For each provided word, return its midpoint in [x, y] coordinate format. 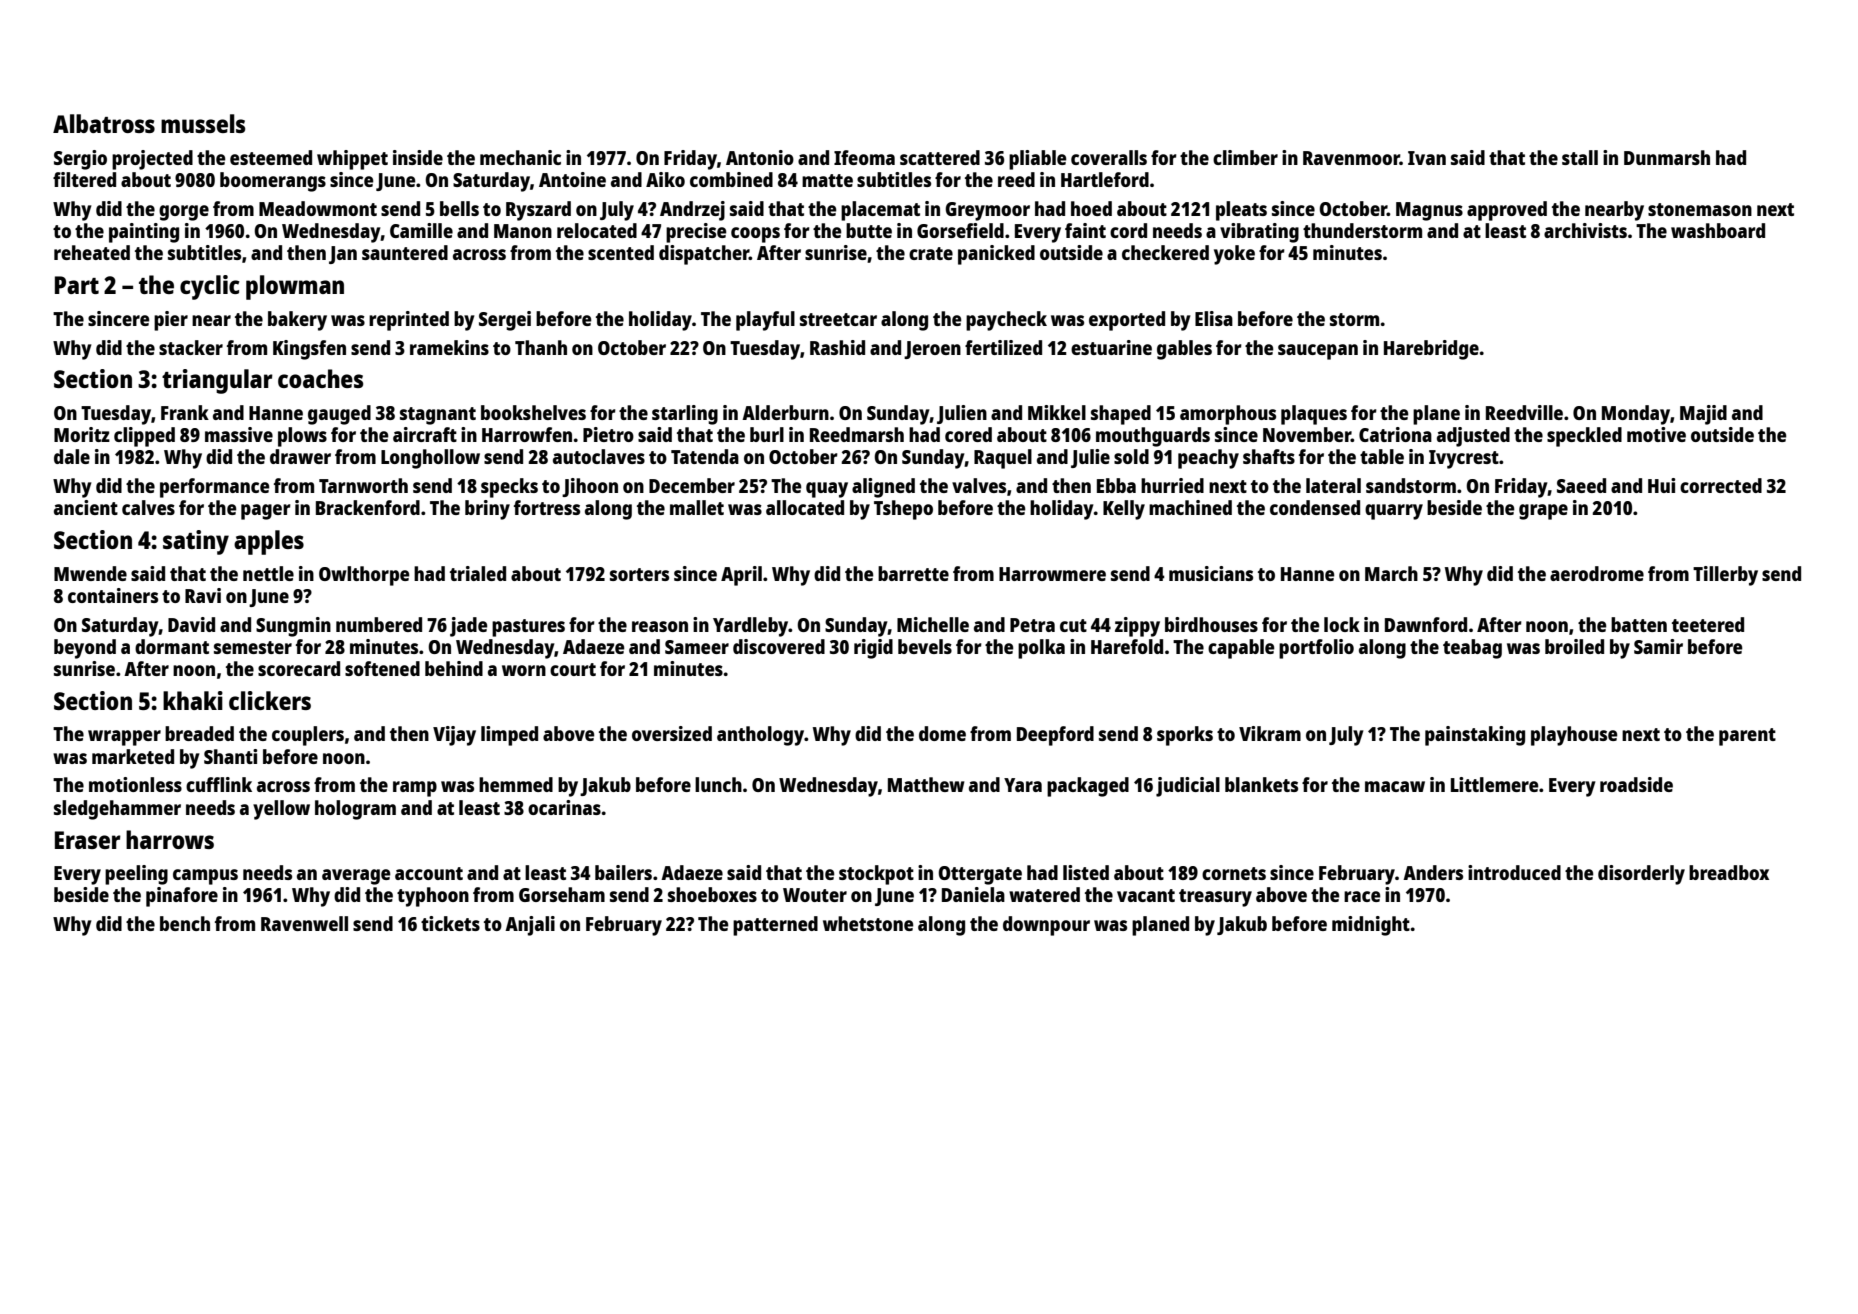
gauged [339, 415]
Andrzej [692, 211]
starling [685, 415]
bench [185, 923]
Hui [1661, 485]
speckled [1584, 437]
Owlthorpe [364, 576]
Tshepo [903, 510]
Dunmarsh [1667, 157]
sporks [1185, 736]
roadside [1636, 784]
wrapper [124, 738]
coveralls [1109, 157]
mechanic [520, 157]
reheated [92, 252]
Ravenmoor [1351, 158]
